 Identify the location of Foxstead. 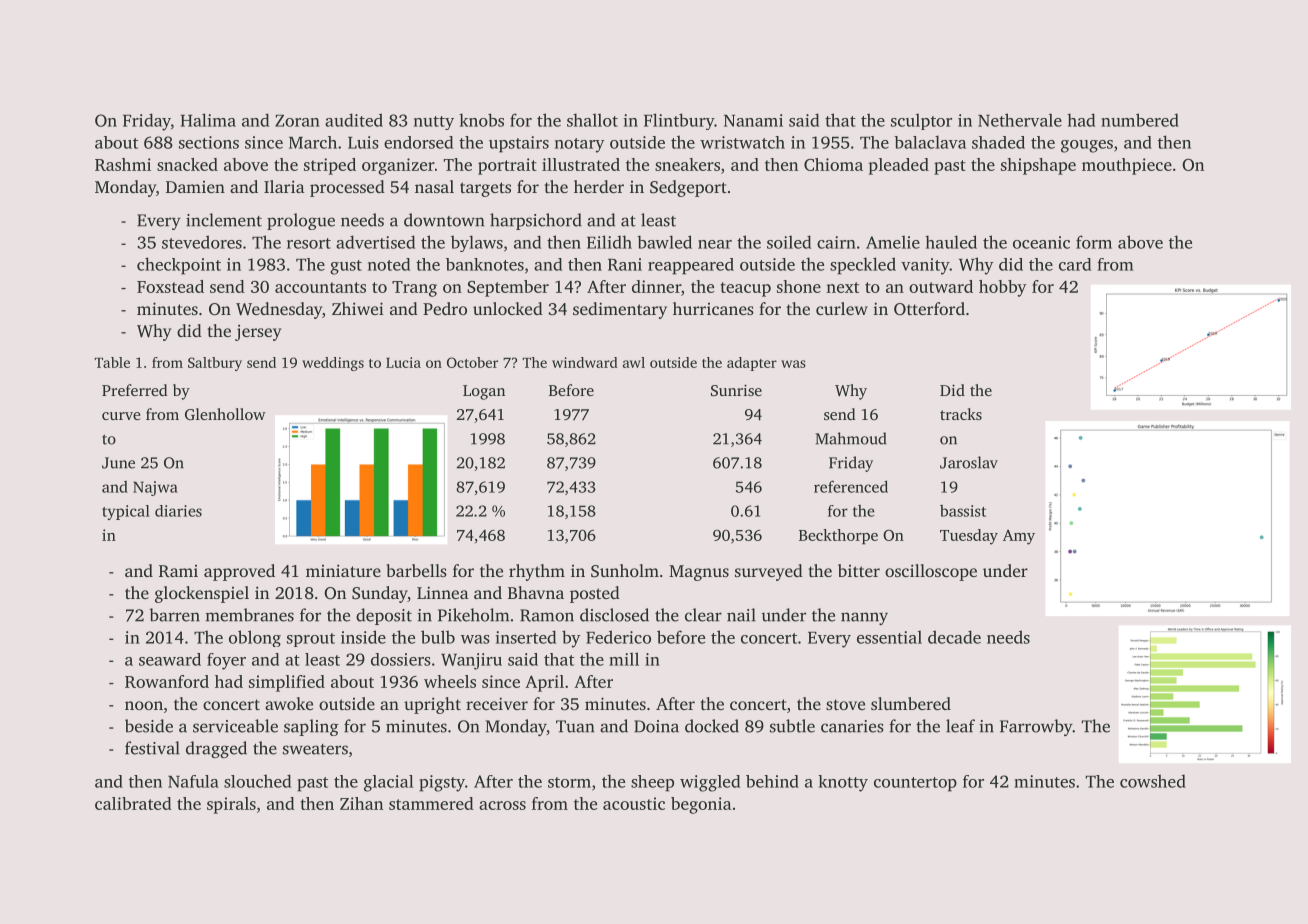
(170, 286).
